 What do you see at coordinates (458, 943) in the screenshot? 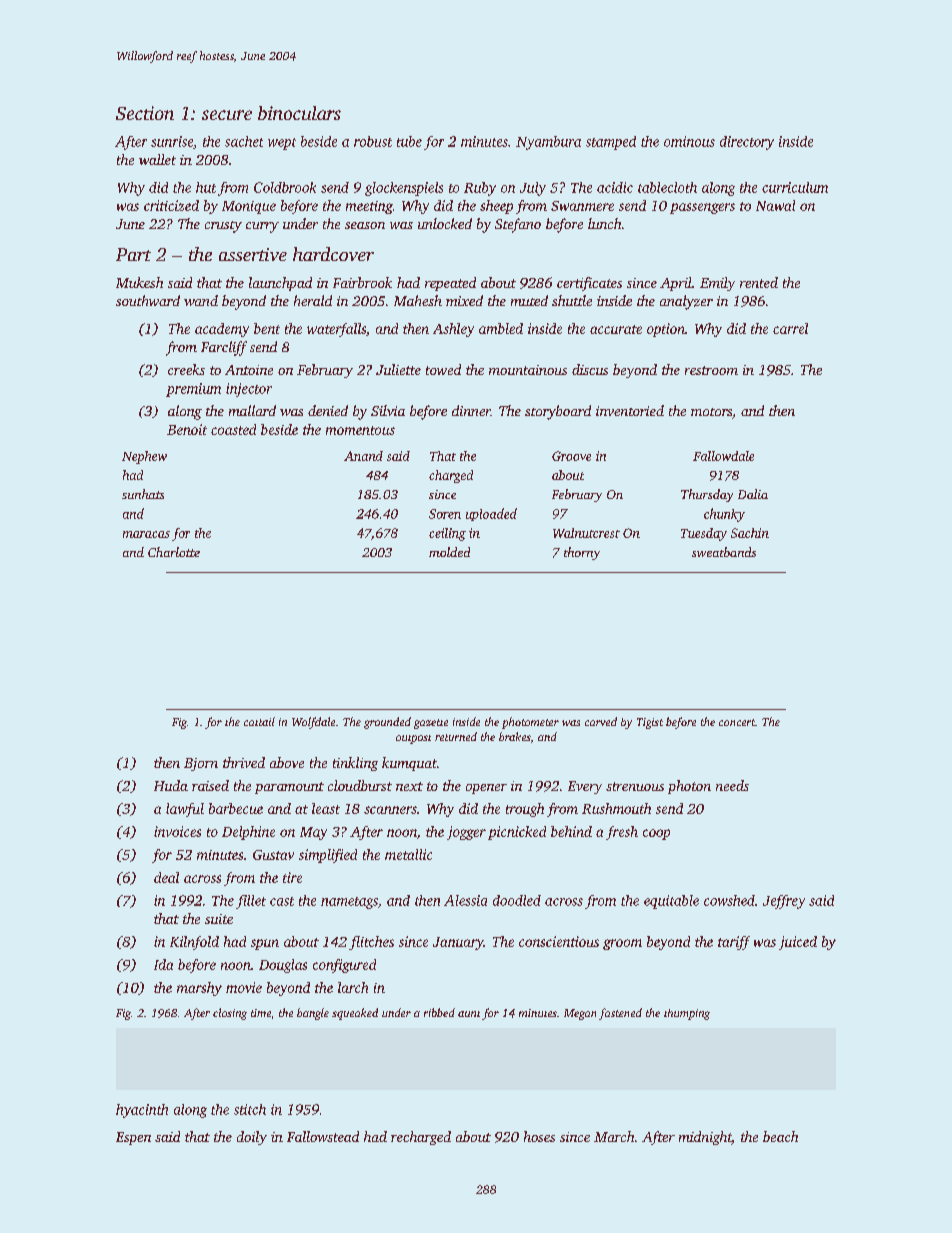
I see `January` at bounding box center [458, 943].
